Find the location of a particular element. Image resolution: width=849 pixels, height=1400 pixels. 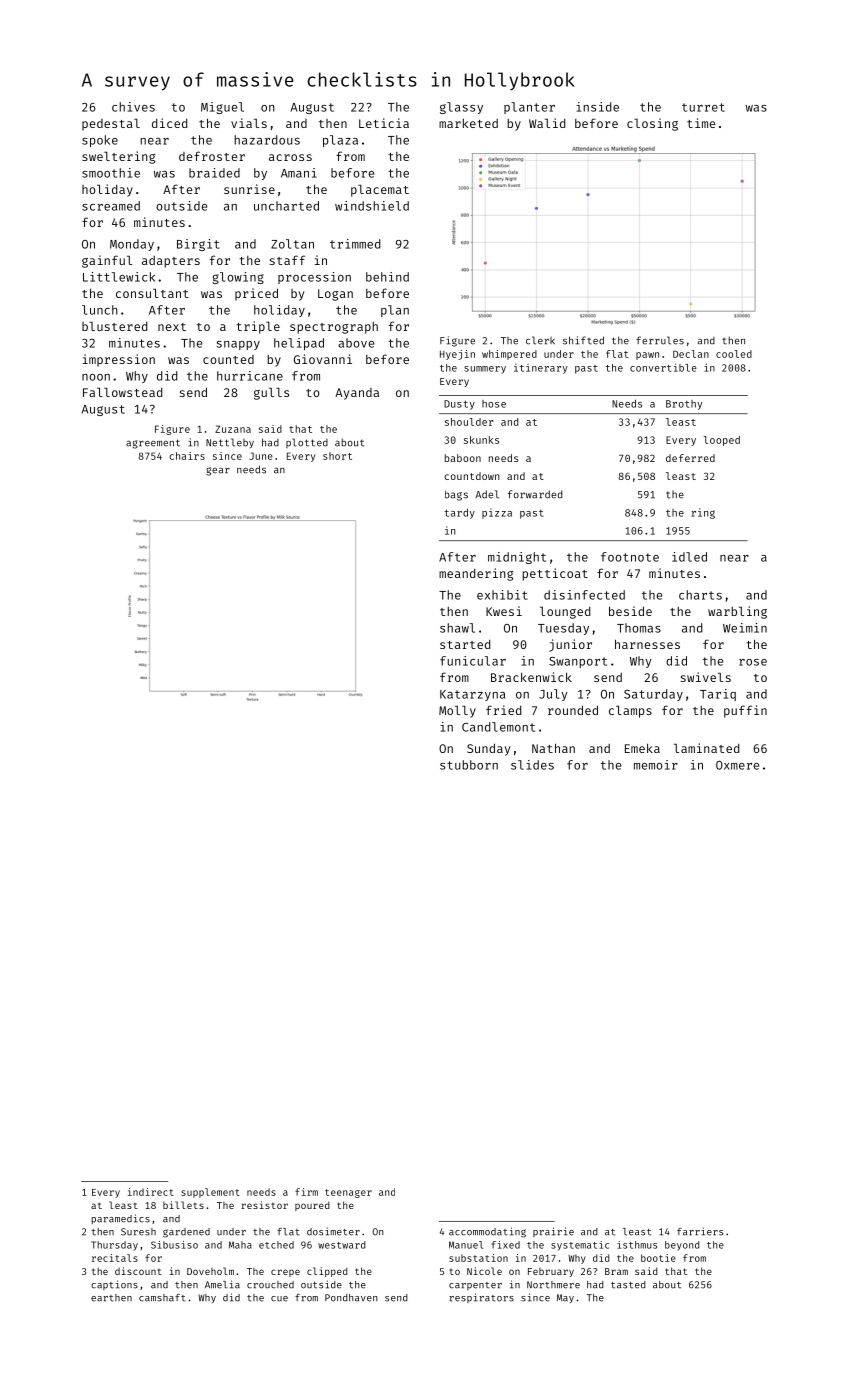

turret is located at coordinates (703, 107).
